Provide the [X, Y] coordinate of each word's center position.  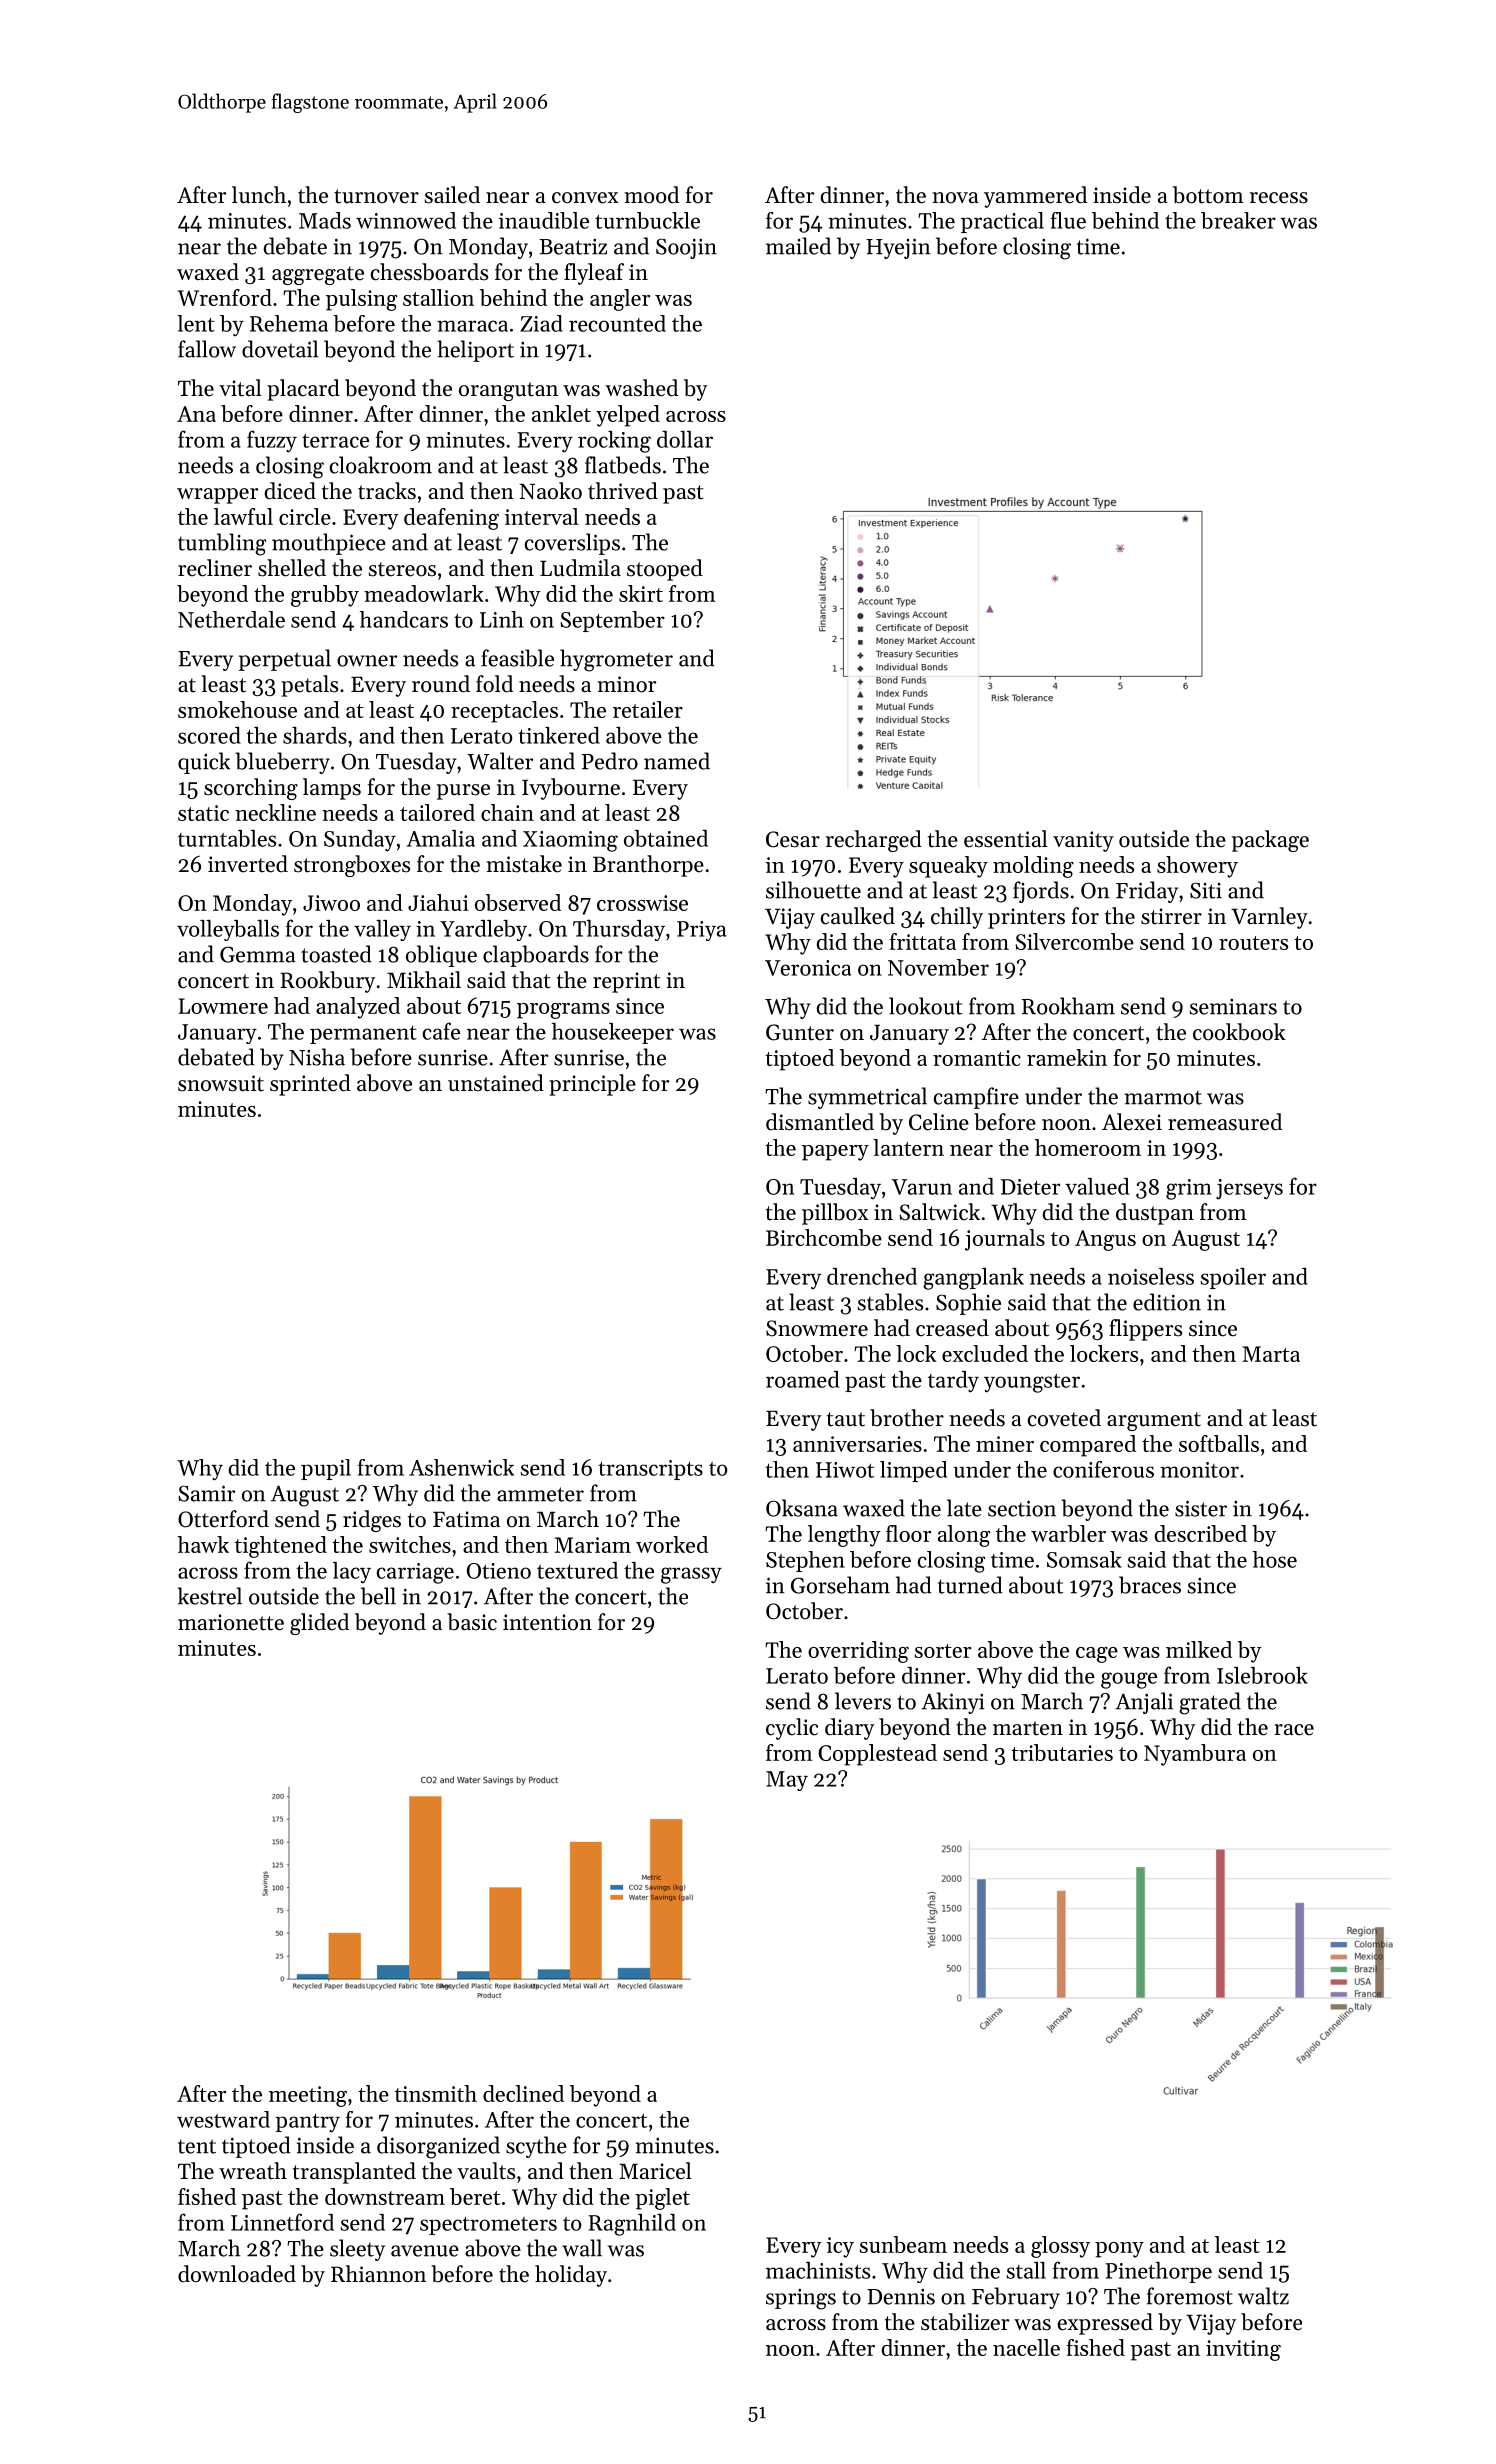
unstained [496, 1083]
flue [1068, 220]
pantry [307, 2123]
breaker [1238, 220]
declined [523, 2093]
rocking [614, 442]
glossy [1060, 2247]
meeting [308, 2096]
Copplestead [877, 1755]
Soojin [686, 248]
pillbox [835, 1214]
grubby [325, 596]
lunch [259, 195]
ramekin [1067, 1057]
